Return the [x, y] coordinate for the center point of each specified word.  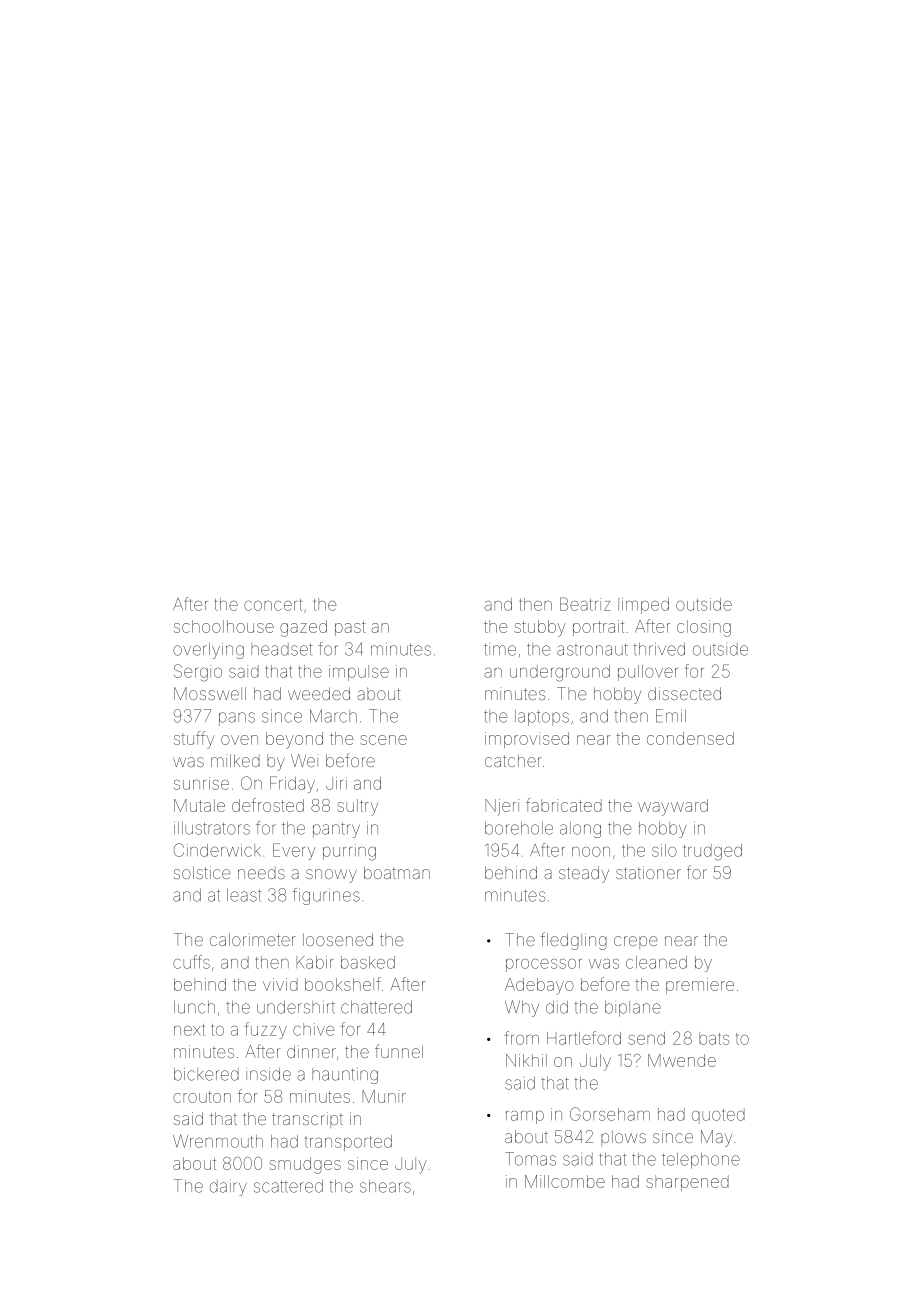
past [350, 628]
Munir [384, 1096]
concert [273, 605]
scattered [288, 1186]
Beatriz [585, 604]
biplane [633, 1009]
